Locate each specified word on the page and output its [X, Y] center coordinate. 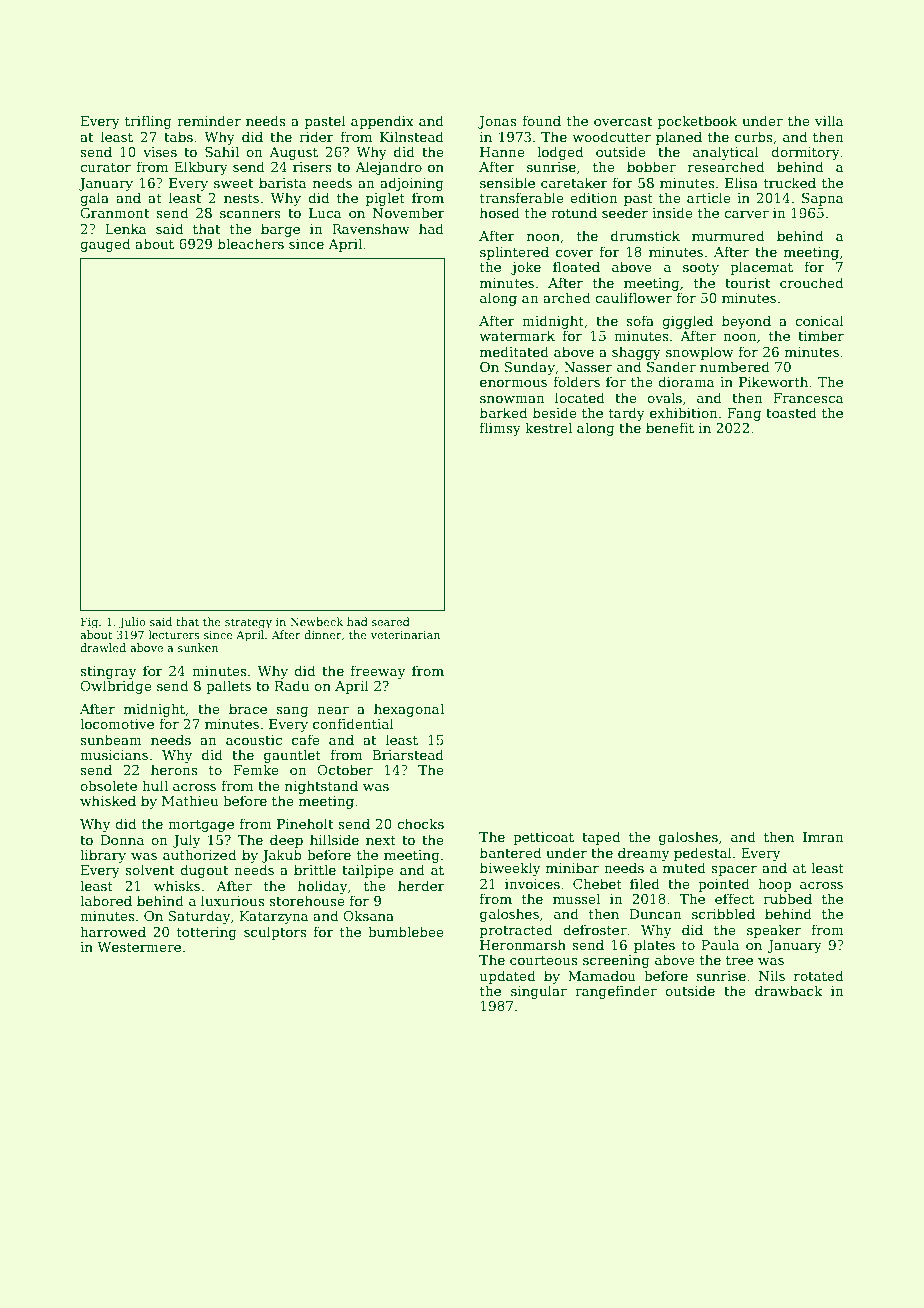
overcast [623, 121]
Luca [325, 213]
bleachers [251, 243]
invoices [532, 884]
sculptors [275, 933]
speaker [774, 931]
